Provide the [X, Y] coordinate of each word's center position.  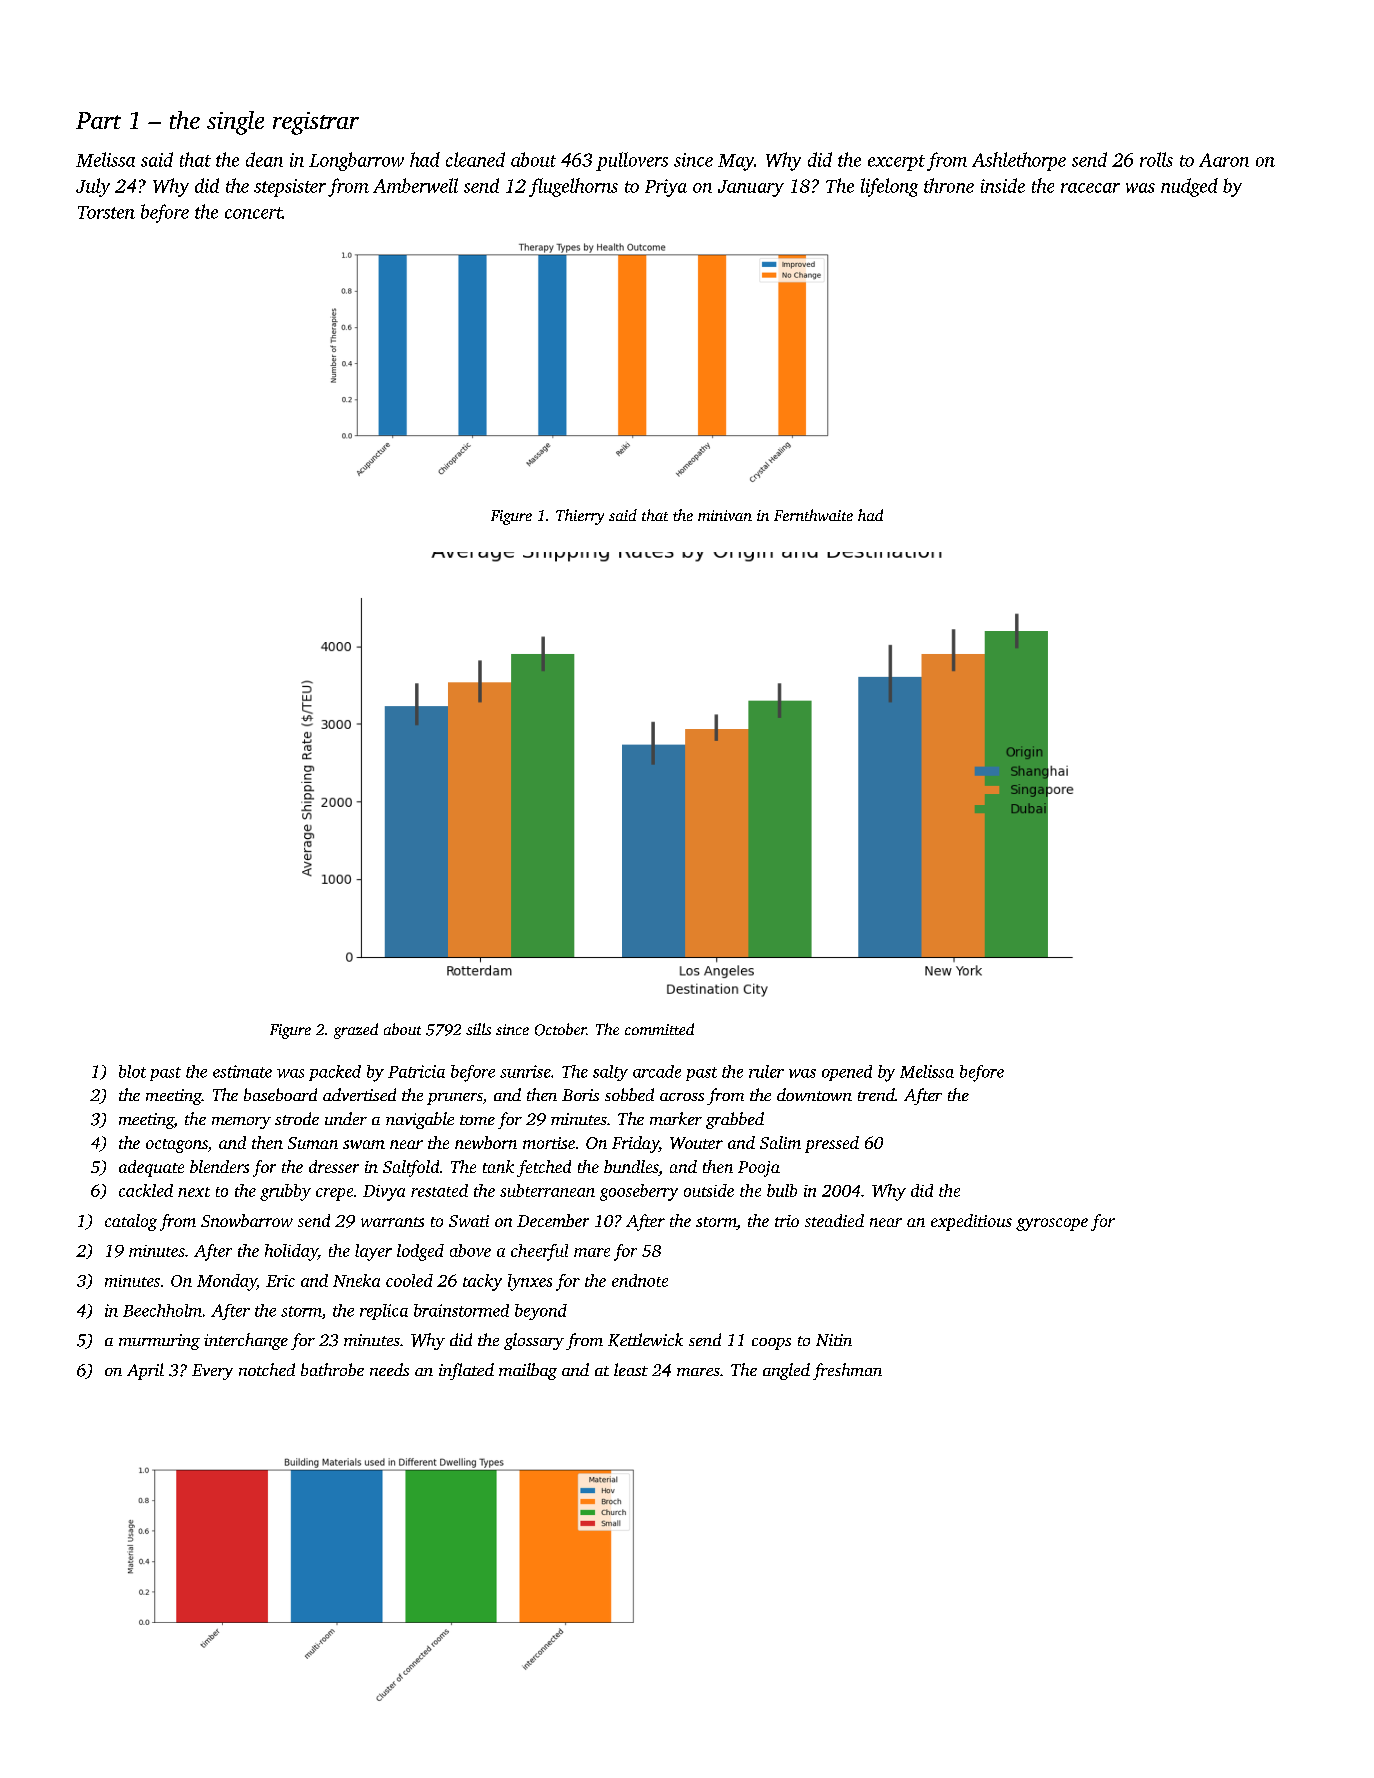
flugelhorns [573, 187]
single [235, 123]
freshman [847, 1371]
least [631, 1369]
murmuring [159, 1342]
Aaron [1224, 160]
